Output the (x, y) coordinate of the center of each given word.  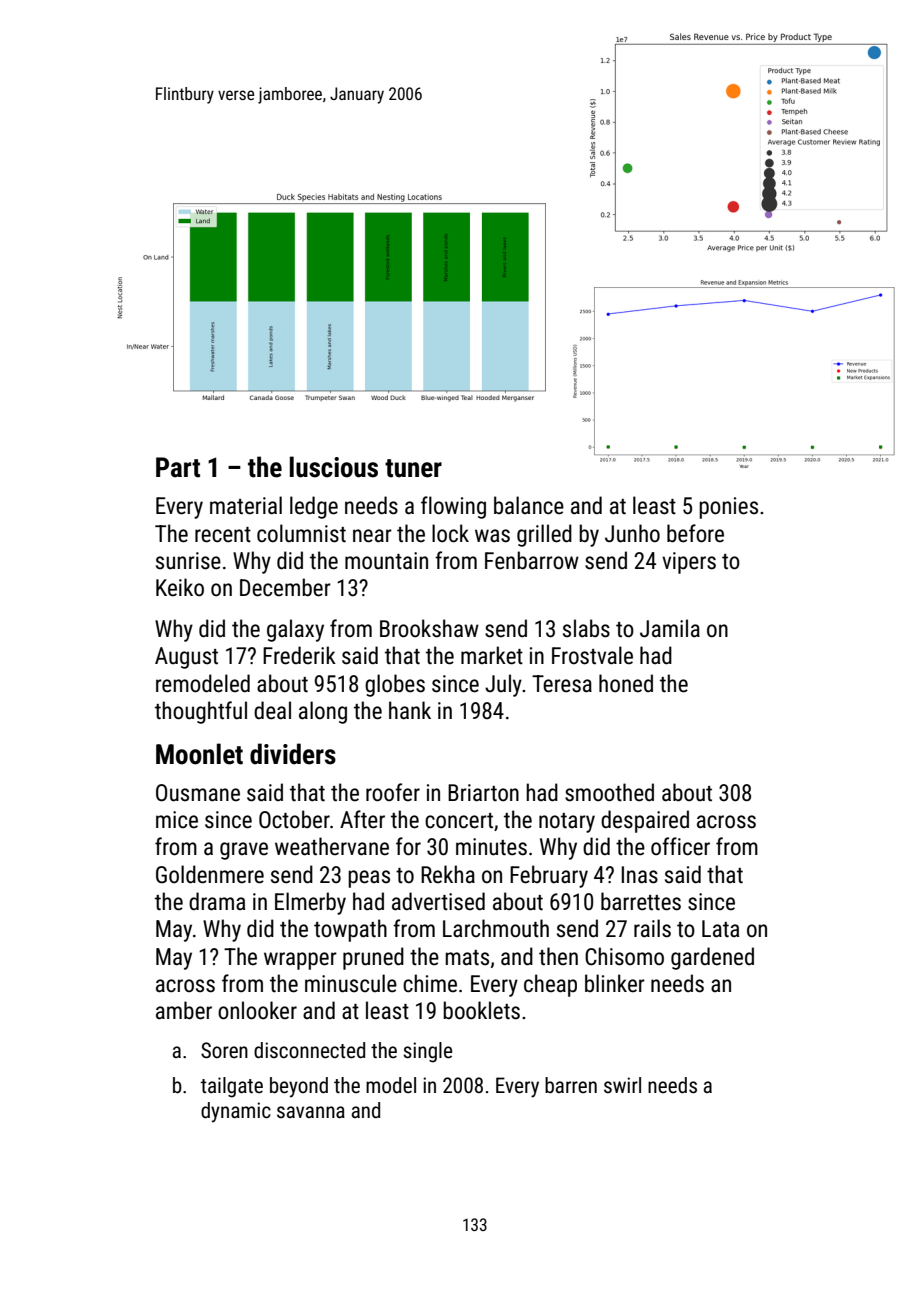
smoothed (609, 792)
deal (272, 710)
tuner (413, 468)
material (246, 505)
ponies (728, 508)
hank (410, 710)
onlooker (257, 1010)
